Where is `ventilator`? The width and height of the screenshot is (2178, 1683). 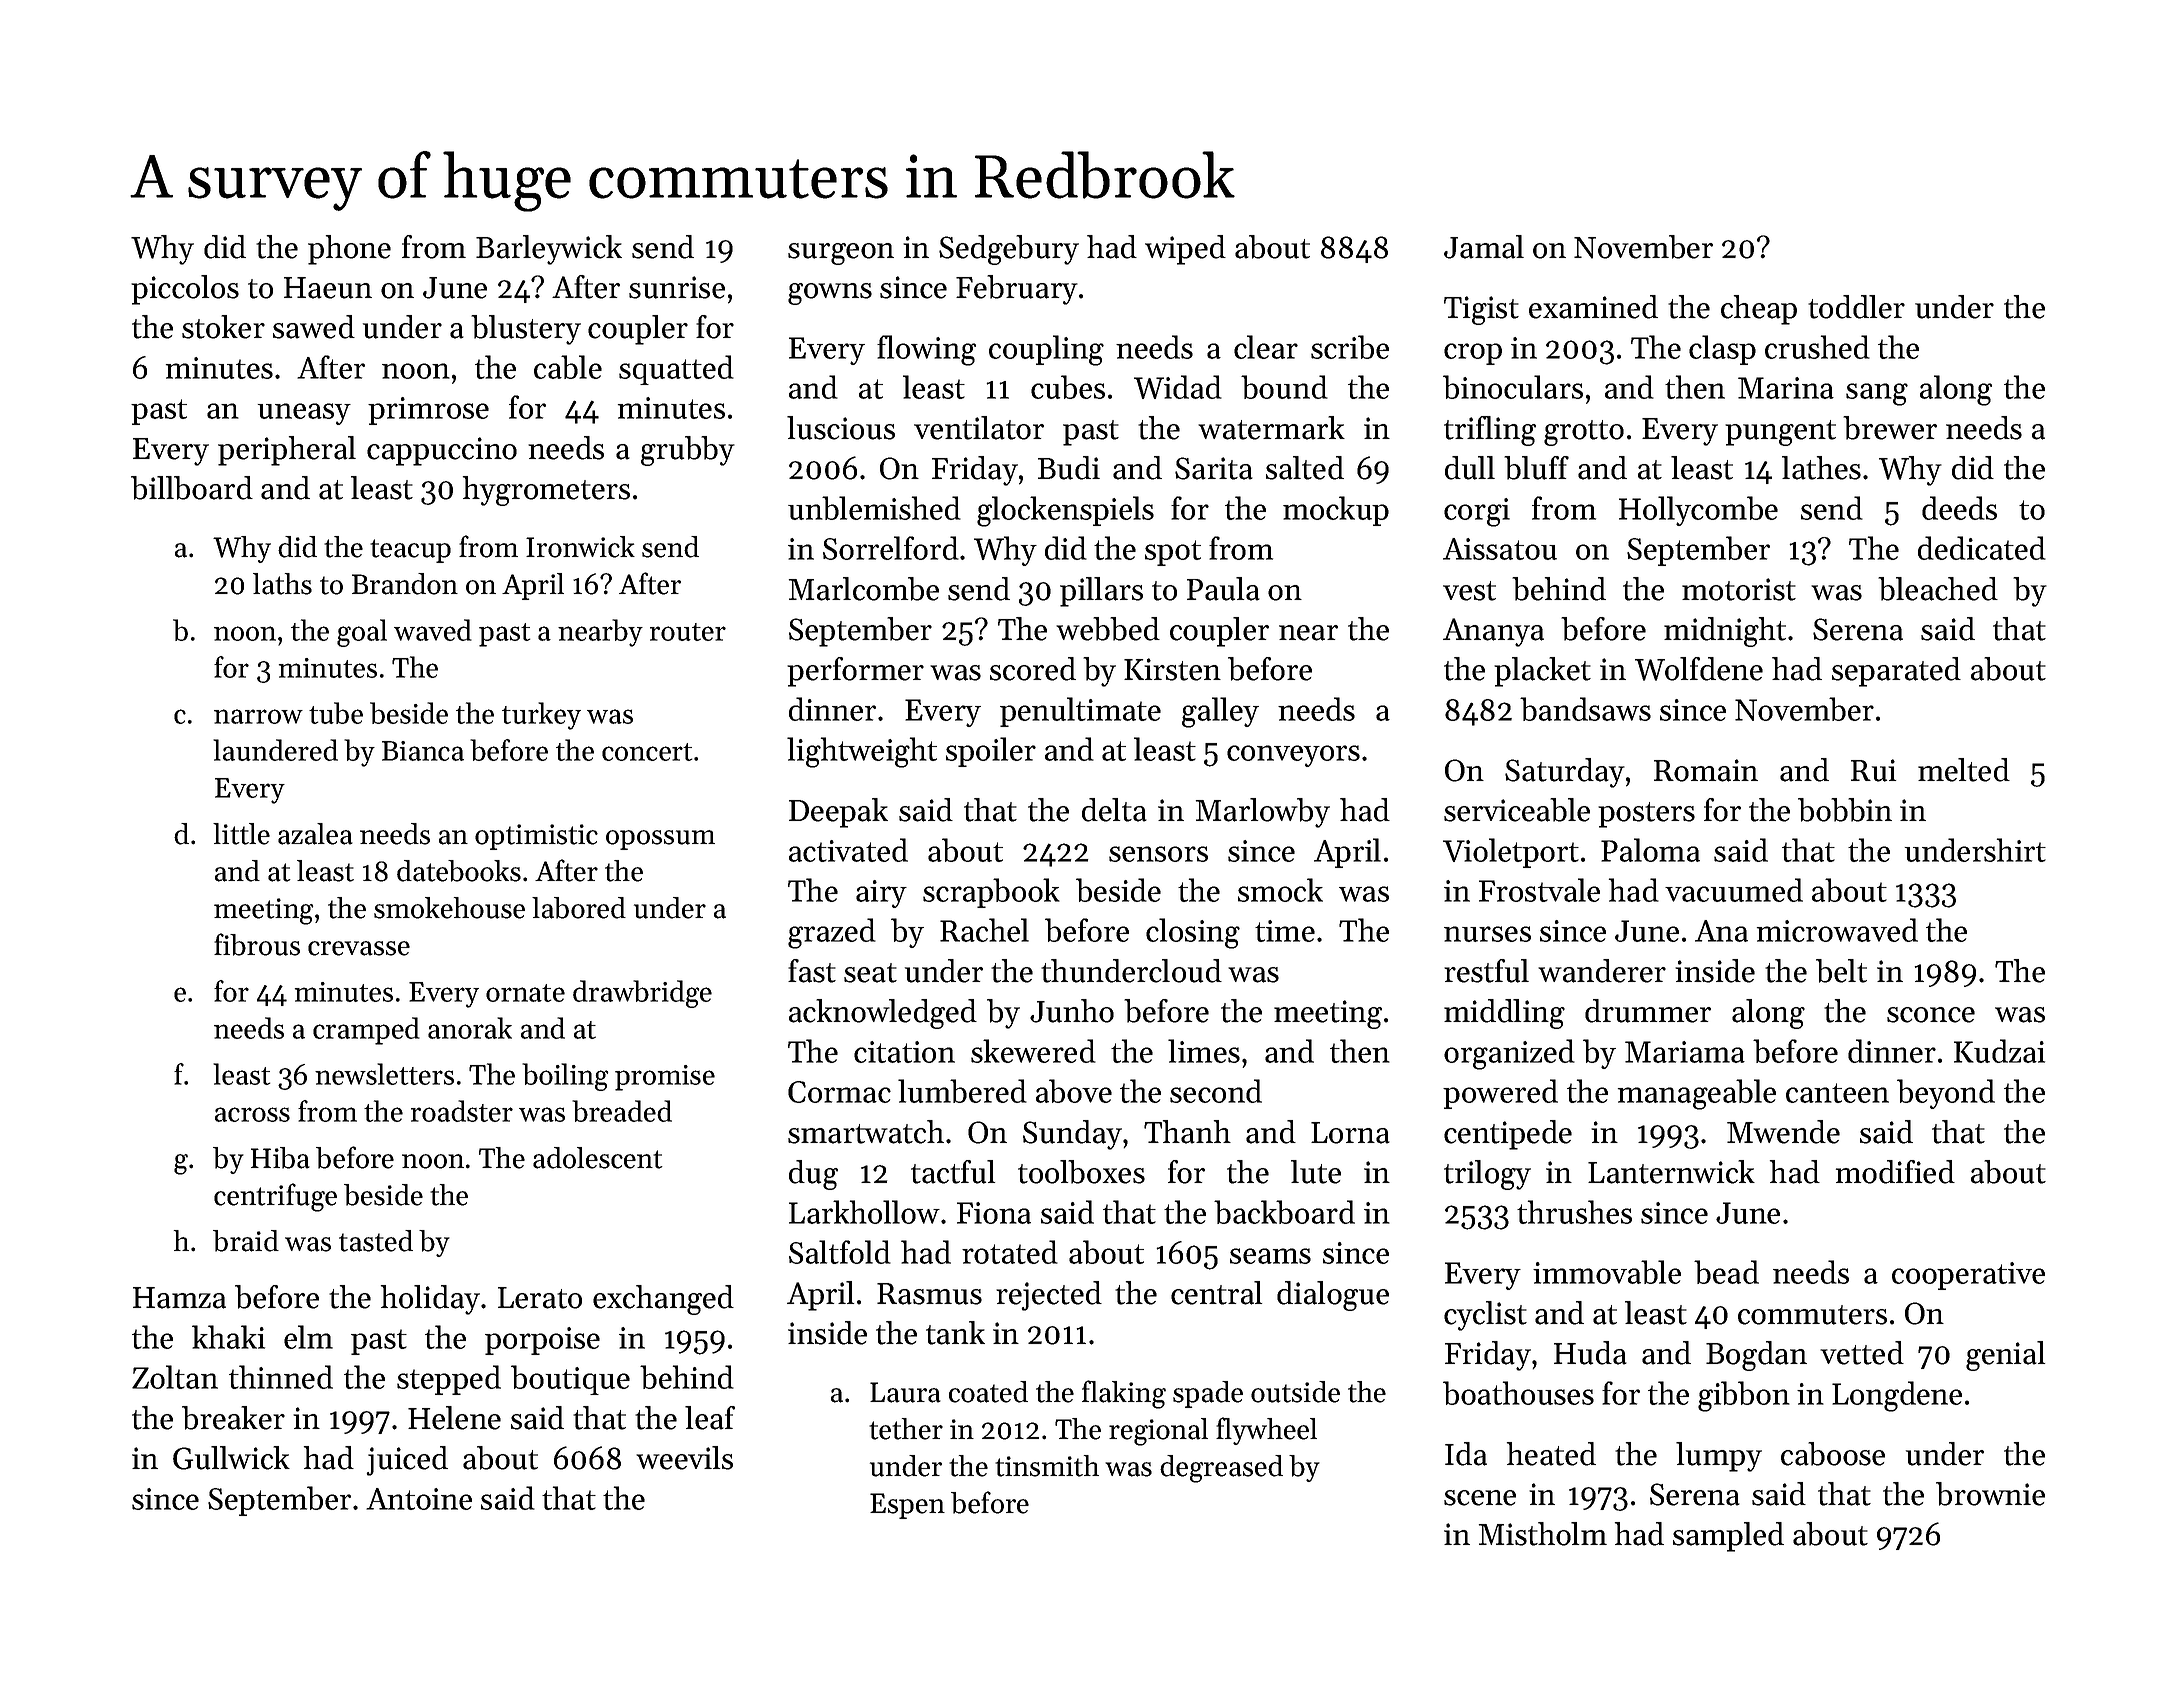
ventilator is located at coordinates (979, 428).
